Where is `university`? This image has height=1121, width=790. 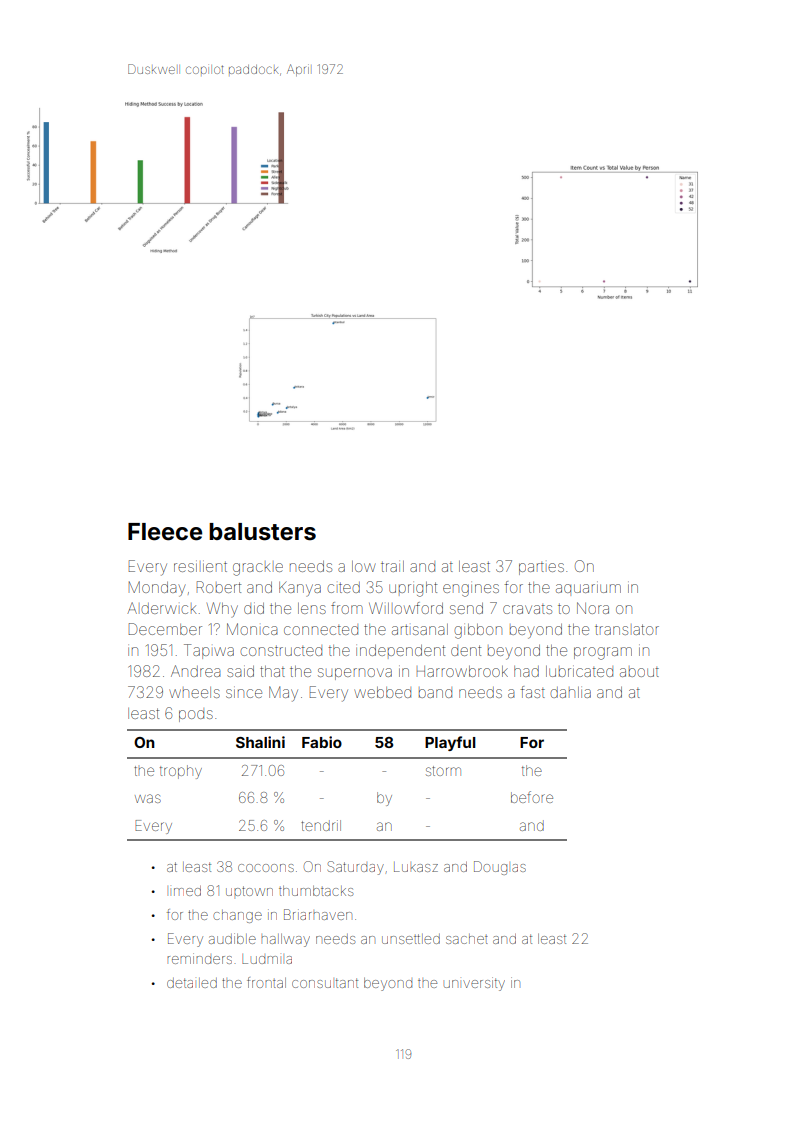
university is located at coordinates (474, 984).
